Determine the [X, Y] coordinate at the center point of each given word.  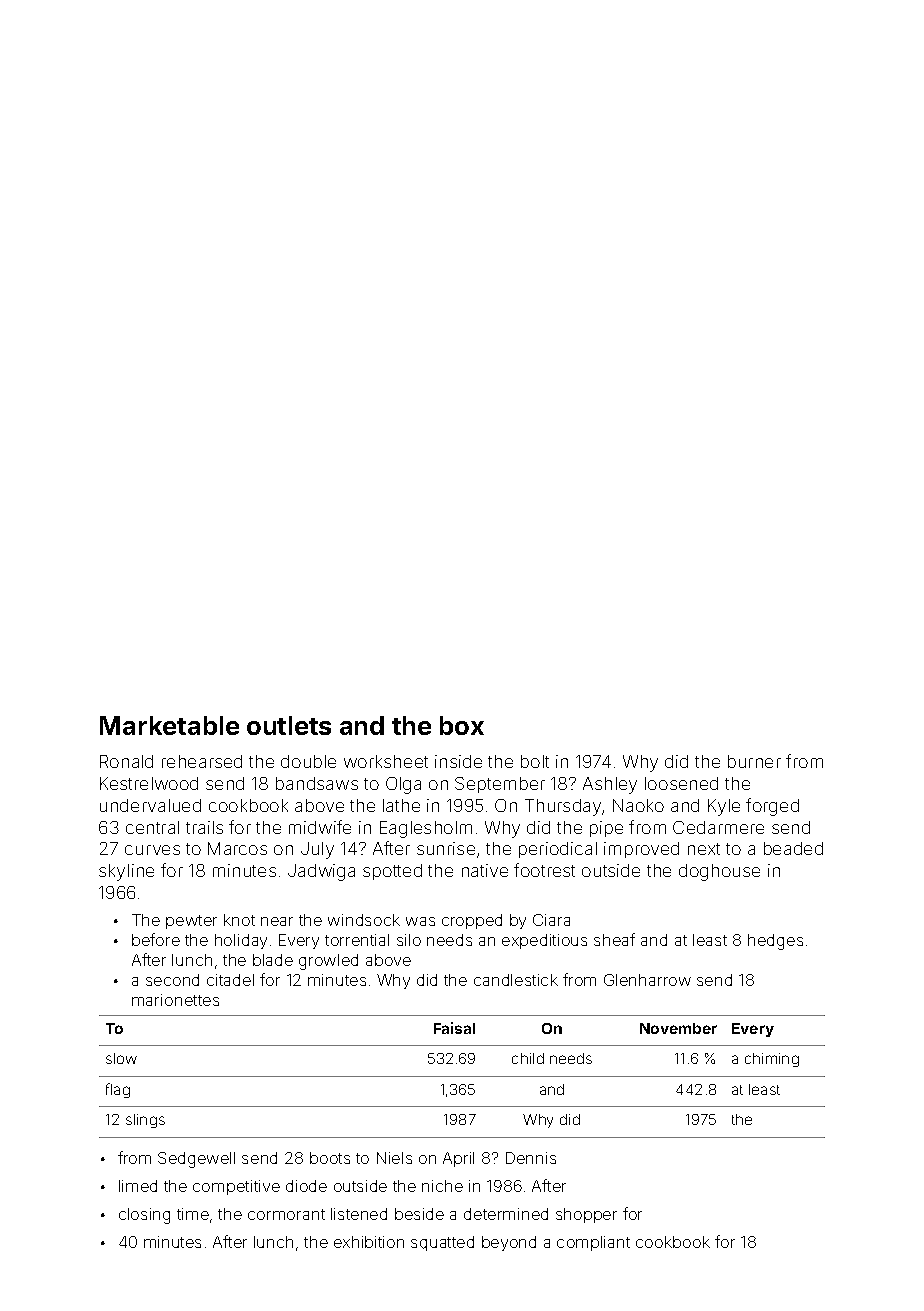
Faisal [454, 1028]
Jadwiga [321, 872]
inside [458, 761]
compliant [593, 1243]
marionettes [175, 1000]
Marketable [169, 725]
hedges [775, 942]
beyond [509, 1243]
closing [144, 1216]
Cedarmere [718, 827]
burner [754, 761]
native [485, 870]
